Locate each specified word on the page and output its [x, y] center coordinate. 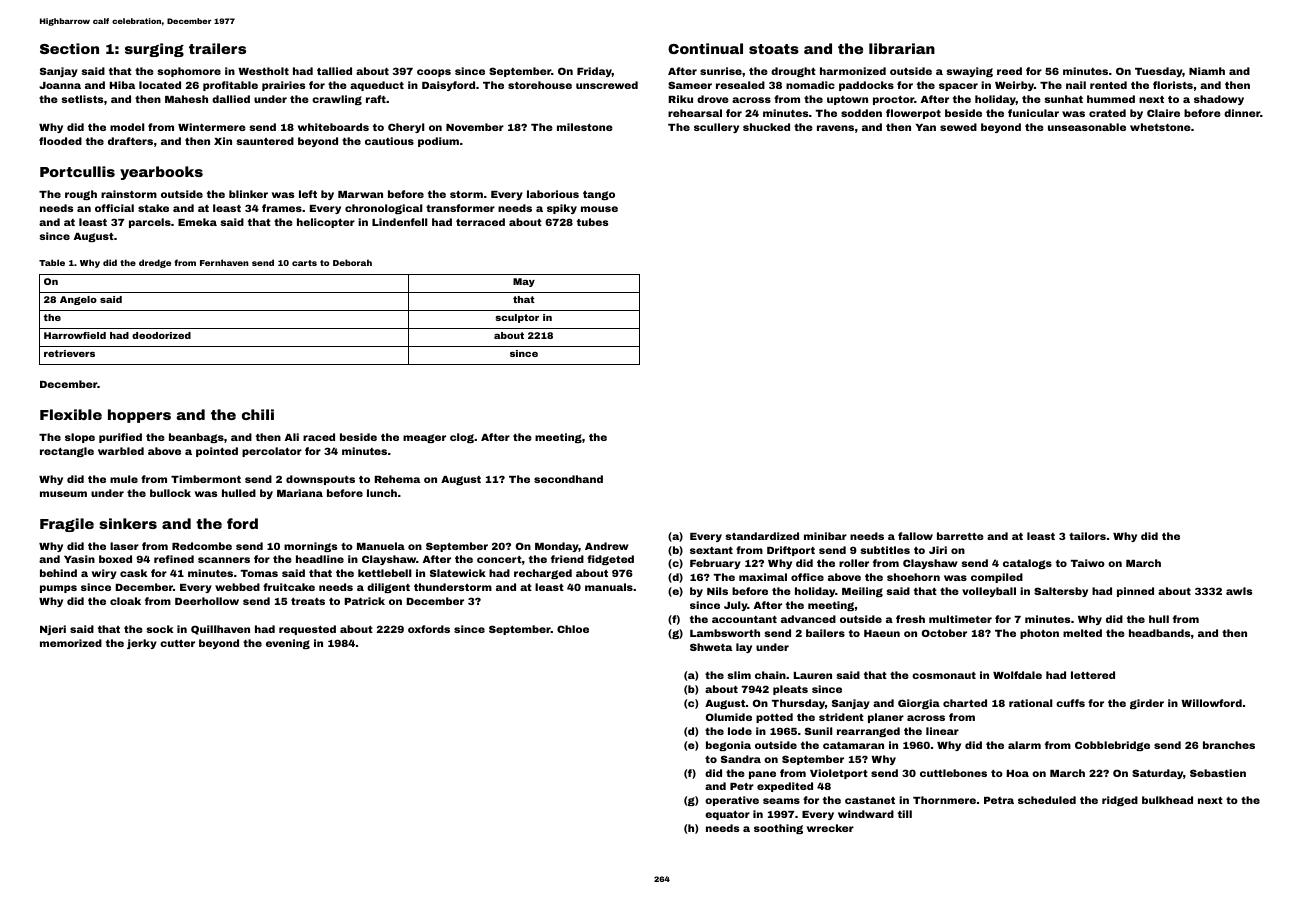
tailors [1087, 536]
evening [288, 644]
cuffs [1070, 703]
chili [258, 414]
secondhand [568, 479]
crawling [337, 100]
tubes [592, 222]
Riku [681, 99]
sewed [958, 127]
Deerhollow [207, 601]
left [308, 194]
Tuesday [1159, 72]
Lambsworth [725, 633]
